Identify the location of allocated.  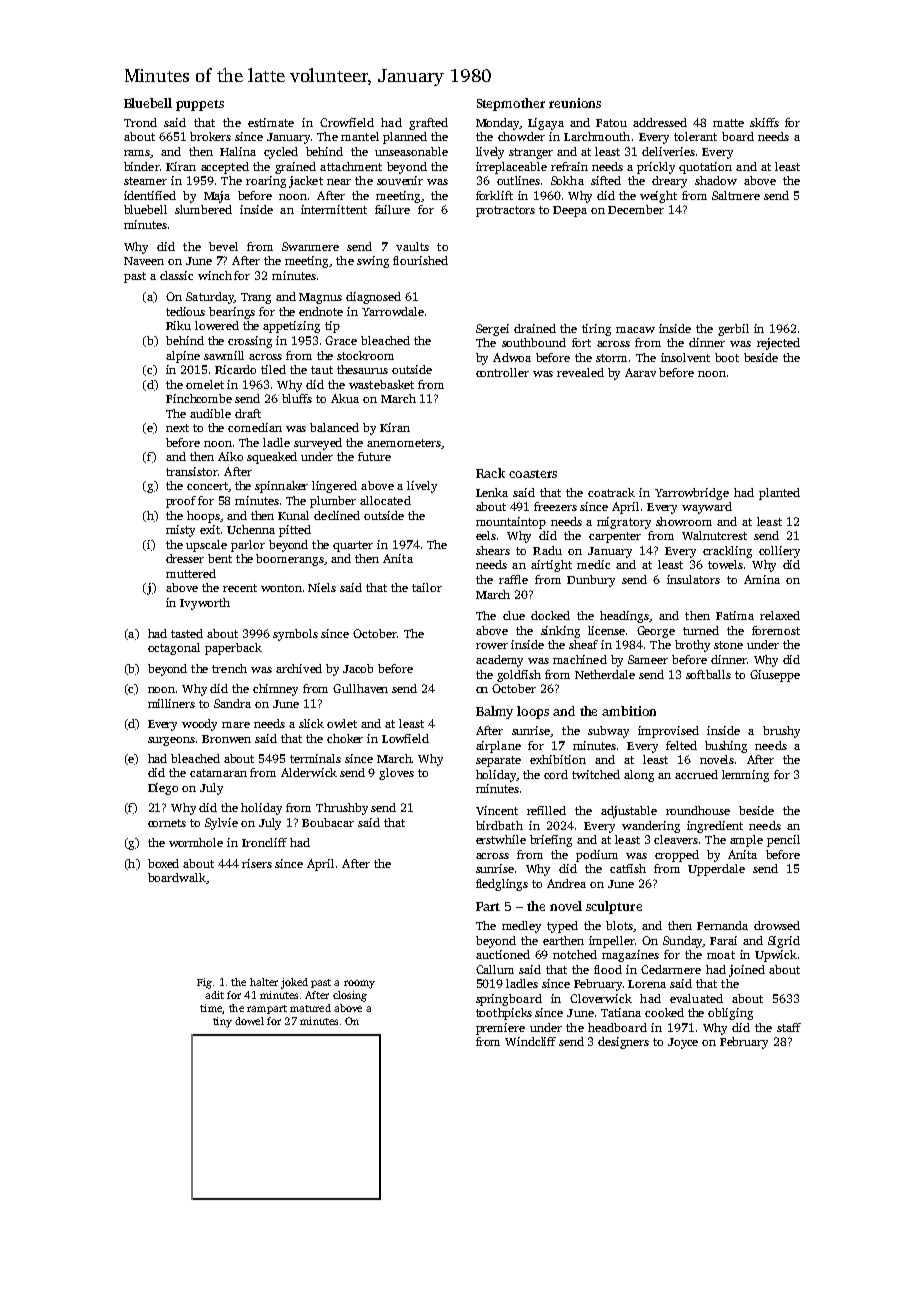
(385, 500).
